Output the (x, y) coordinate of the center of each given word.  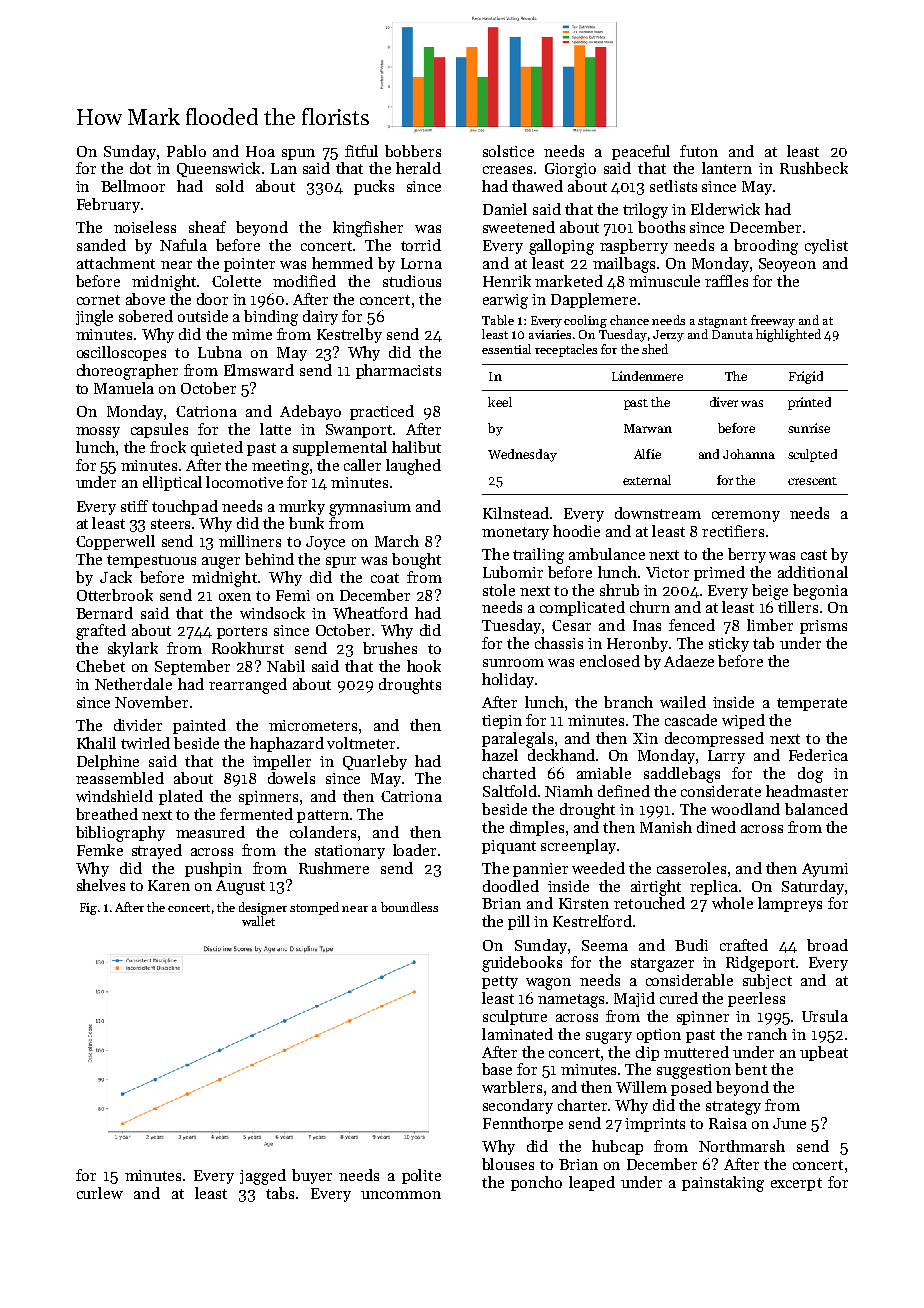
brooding (766, 247)
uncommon (401, 1195)
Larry (726, 757)
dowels (291, 778)
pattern (323, 816)
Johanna (749, 454)
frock (168, 447)
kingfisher (368, 229)
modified (304, 281)
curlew (100, 1193)
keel (500, 402)
